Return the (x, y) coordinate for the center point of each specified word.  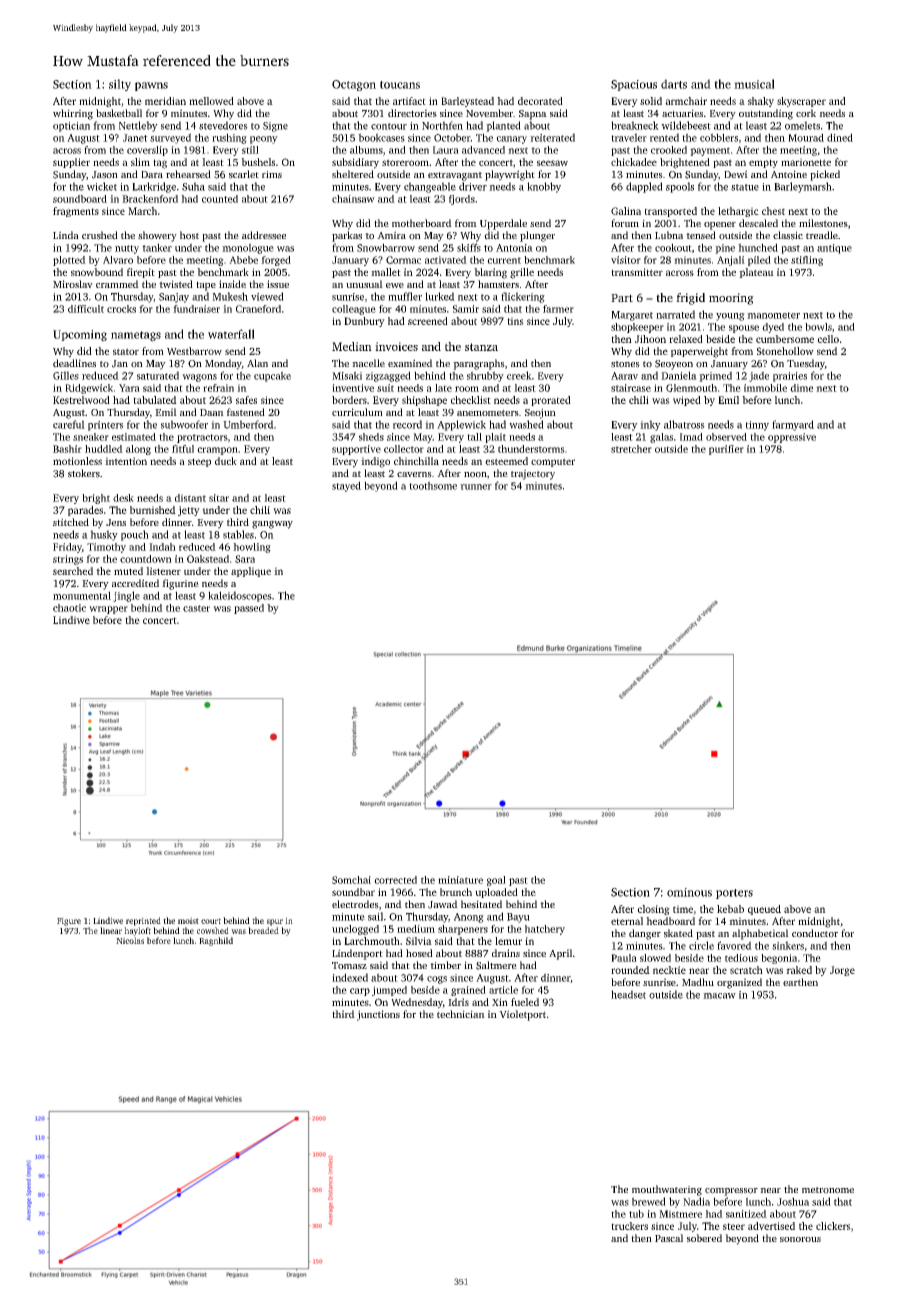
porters (734, 894)
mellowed (211, 101)
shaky (761, 102)
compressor (731, 1192)
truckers (629, 1226)
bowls (818, 327)
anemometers (488, 412)
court (211, 921)
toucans (400, 85)
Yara (129, 388)
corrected (395, 880)
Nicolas (130, 940)
